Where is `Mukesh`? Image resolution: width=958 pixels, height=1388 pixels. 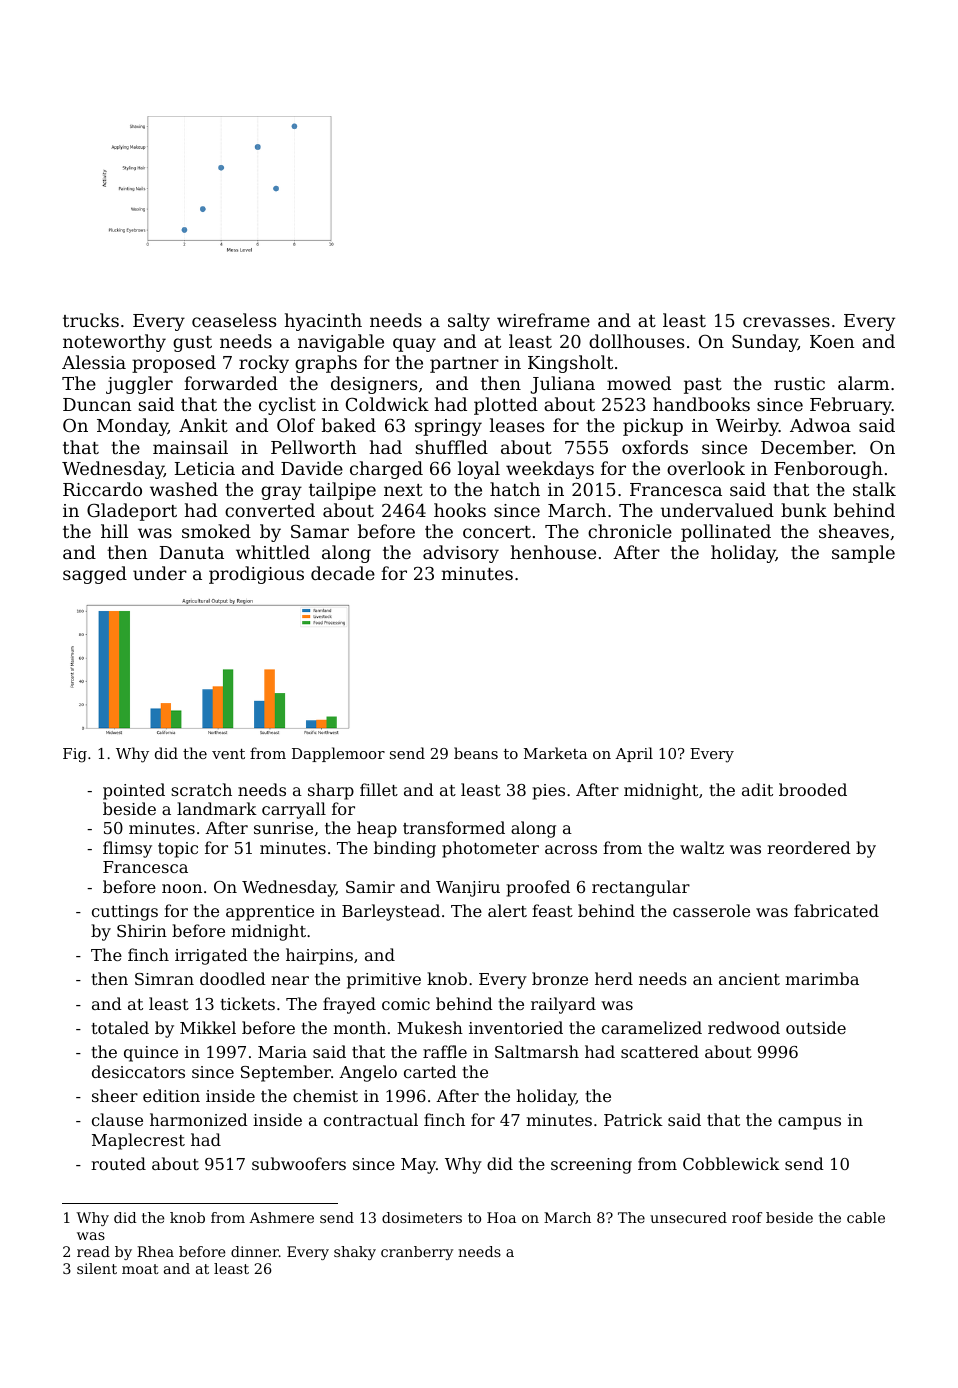 Mukesh is located at coordinates (430, 1027).
